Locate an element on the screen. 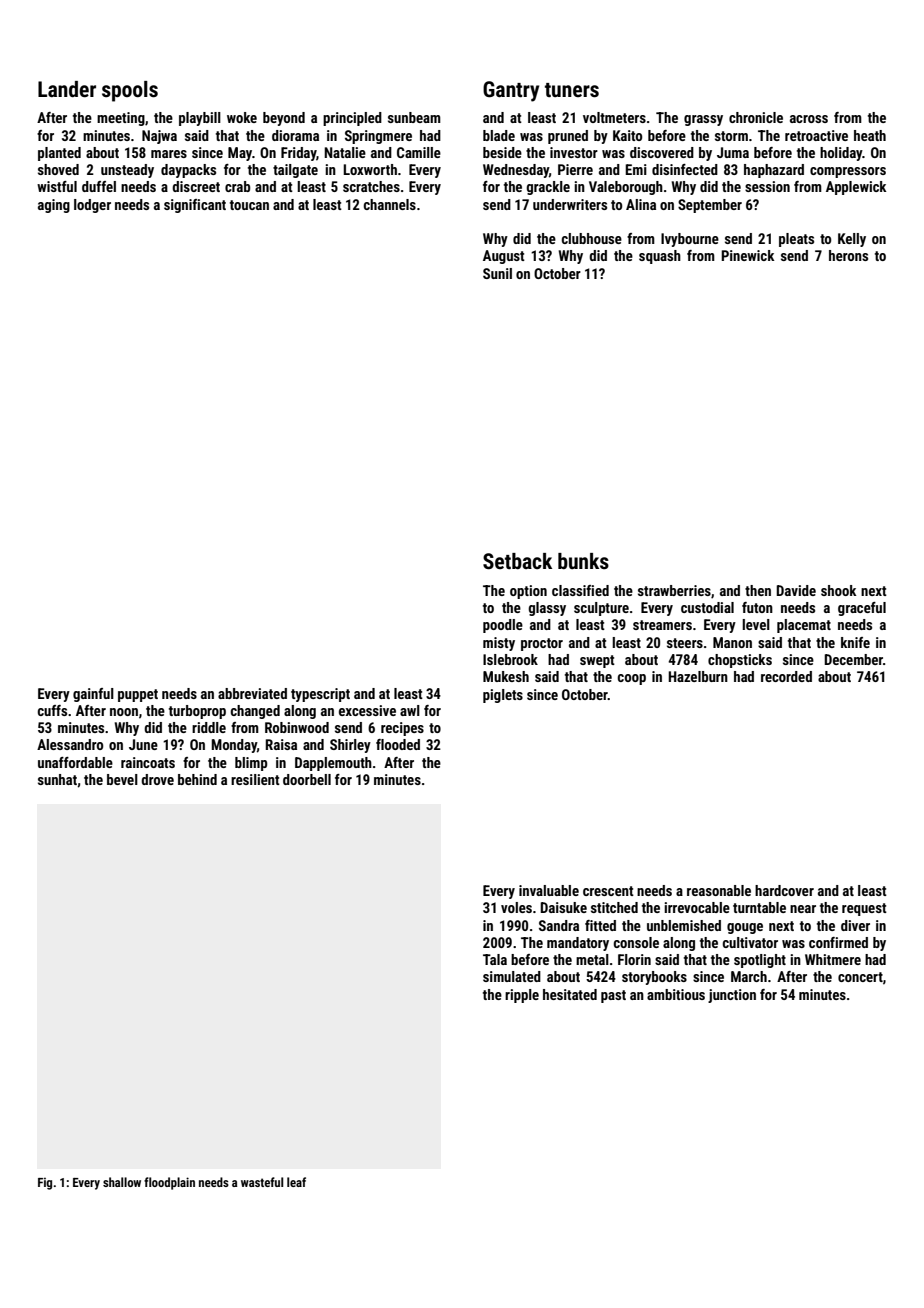 The image size is (924, 1308). Ivybourne is located at coordinates (690, 240).
